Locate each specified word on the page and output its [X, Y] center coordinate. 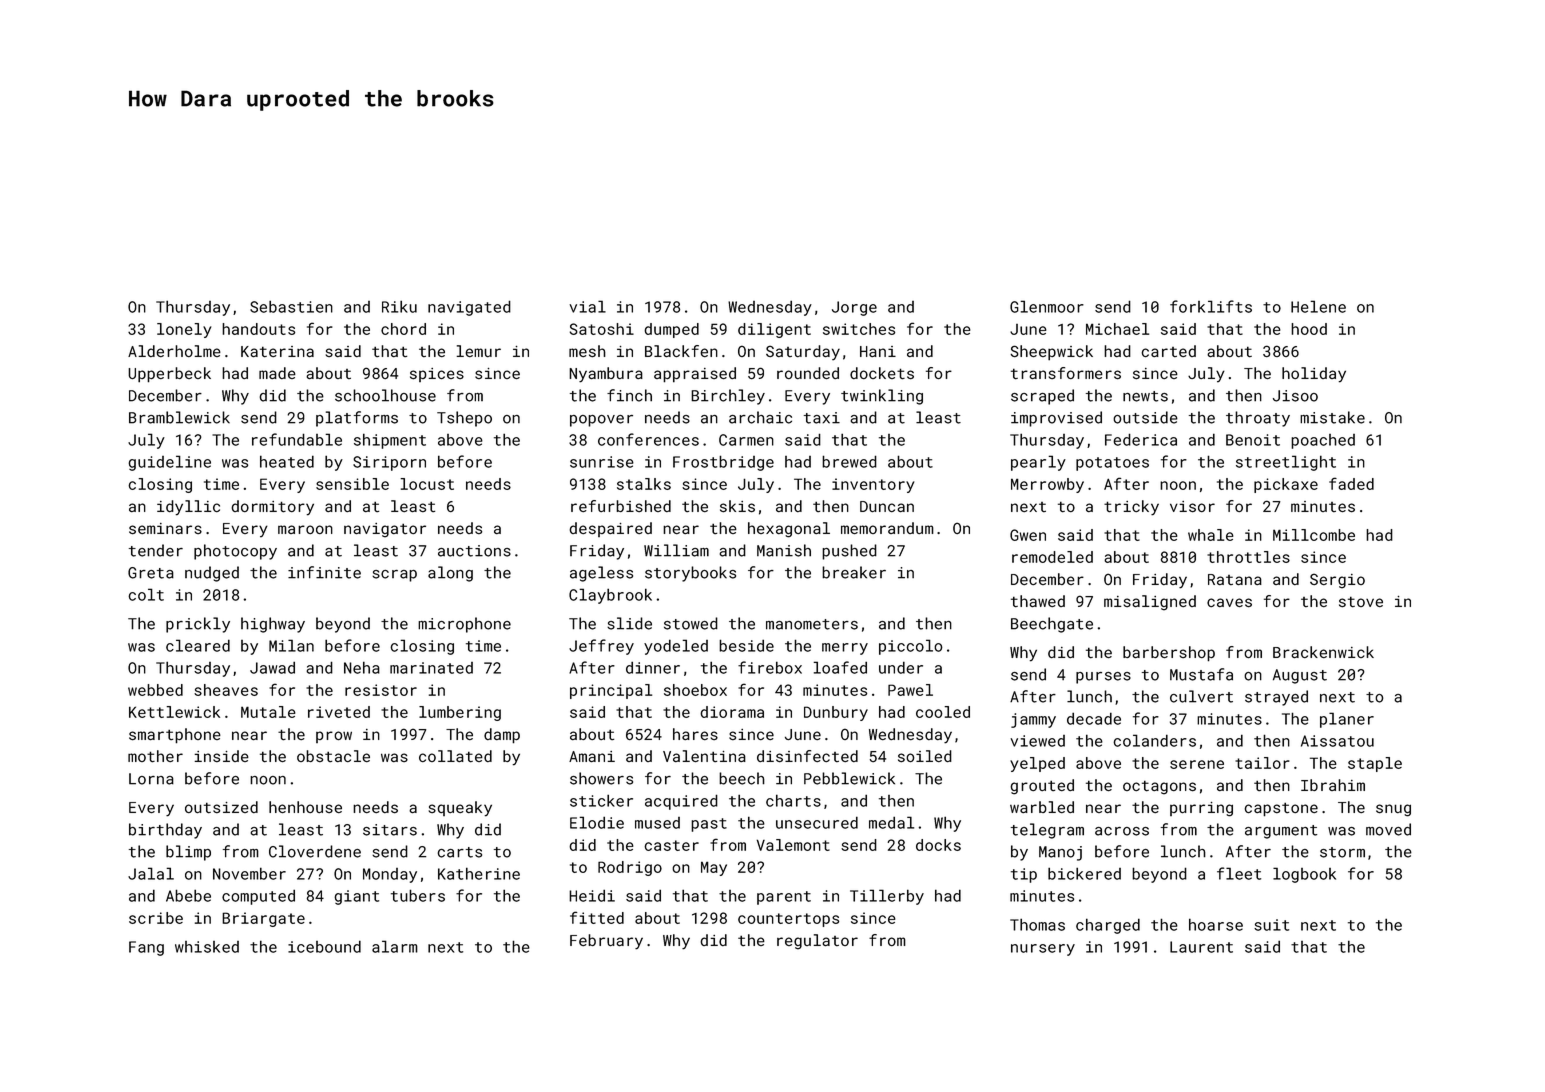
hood [1309, 329]
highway [273, 625]
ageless [601, 574]
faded [1351, 483]
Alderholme [174, 351]
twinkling [882, 397]
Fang [146, 948]
